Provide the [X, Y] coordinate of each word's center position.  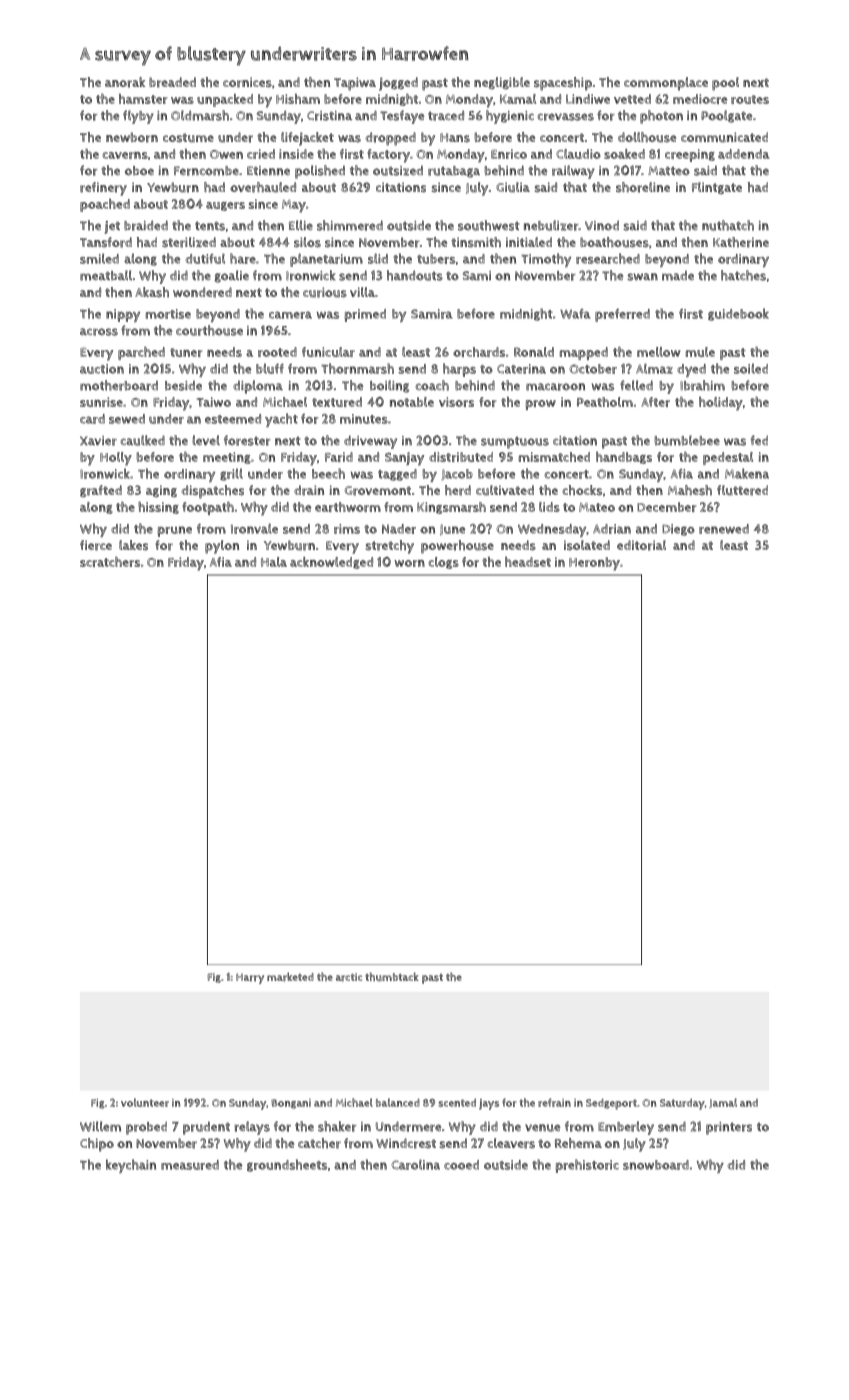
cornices [247, 82]
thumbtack [392, 976]
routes [750, 99]
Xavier [98, 441]
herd [458, 490]
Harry [250, 978]
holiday [721, 404]
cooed [461, 1165]
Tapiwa [355, 84]
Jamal [723, 1103]
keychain [131, 1166]
